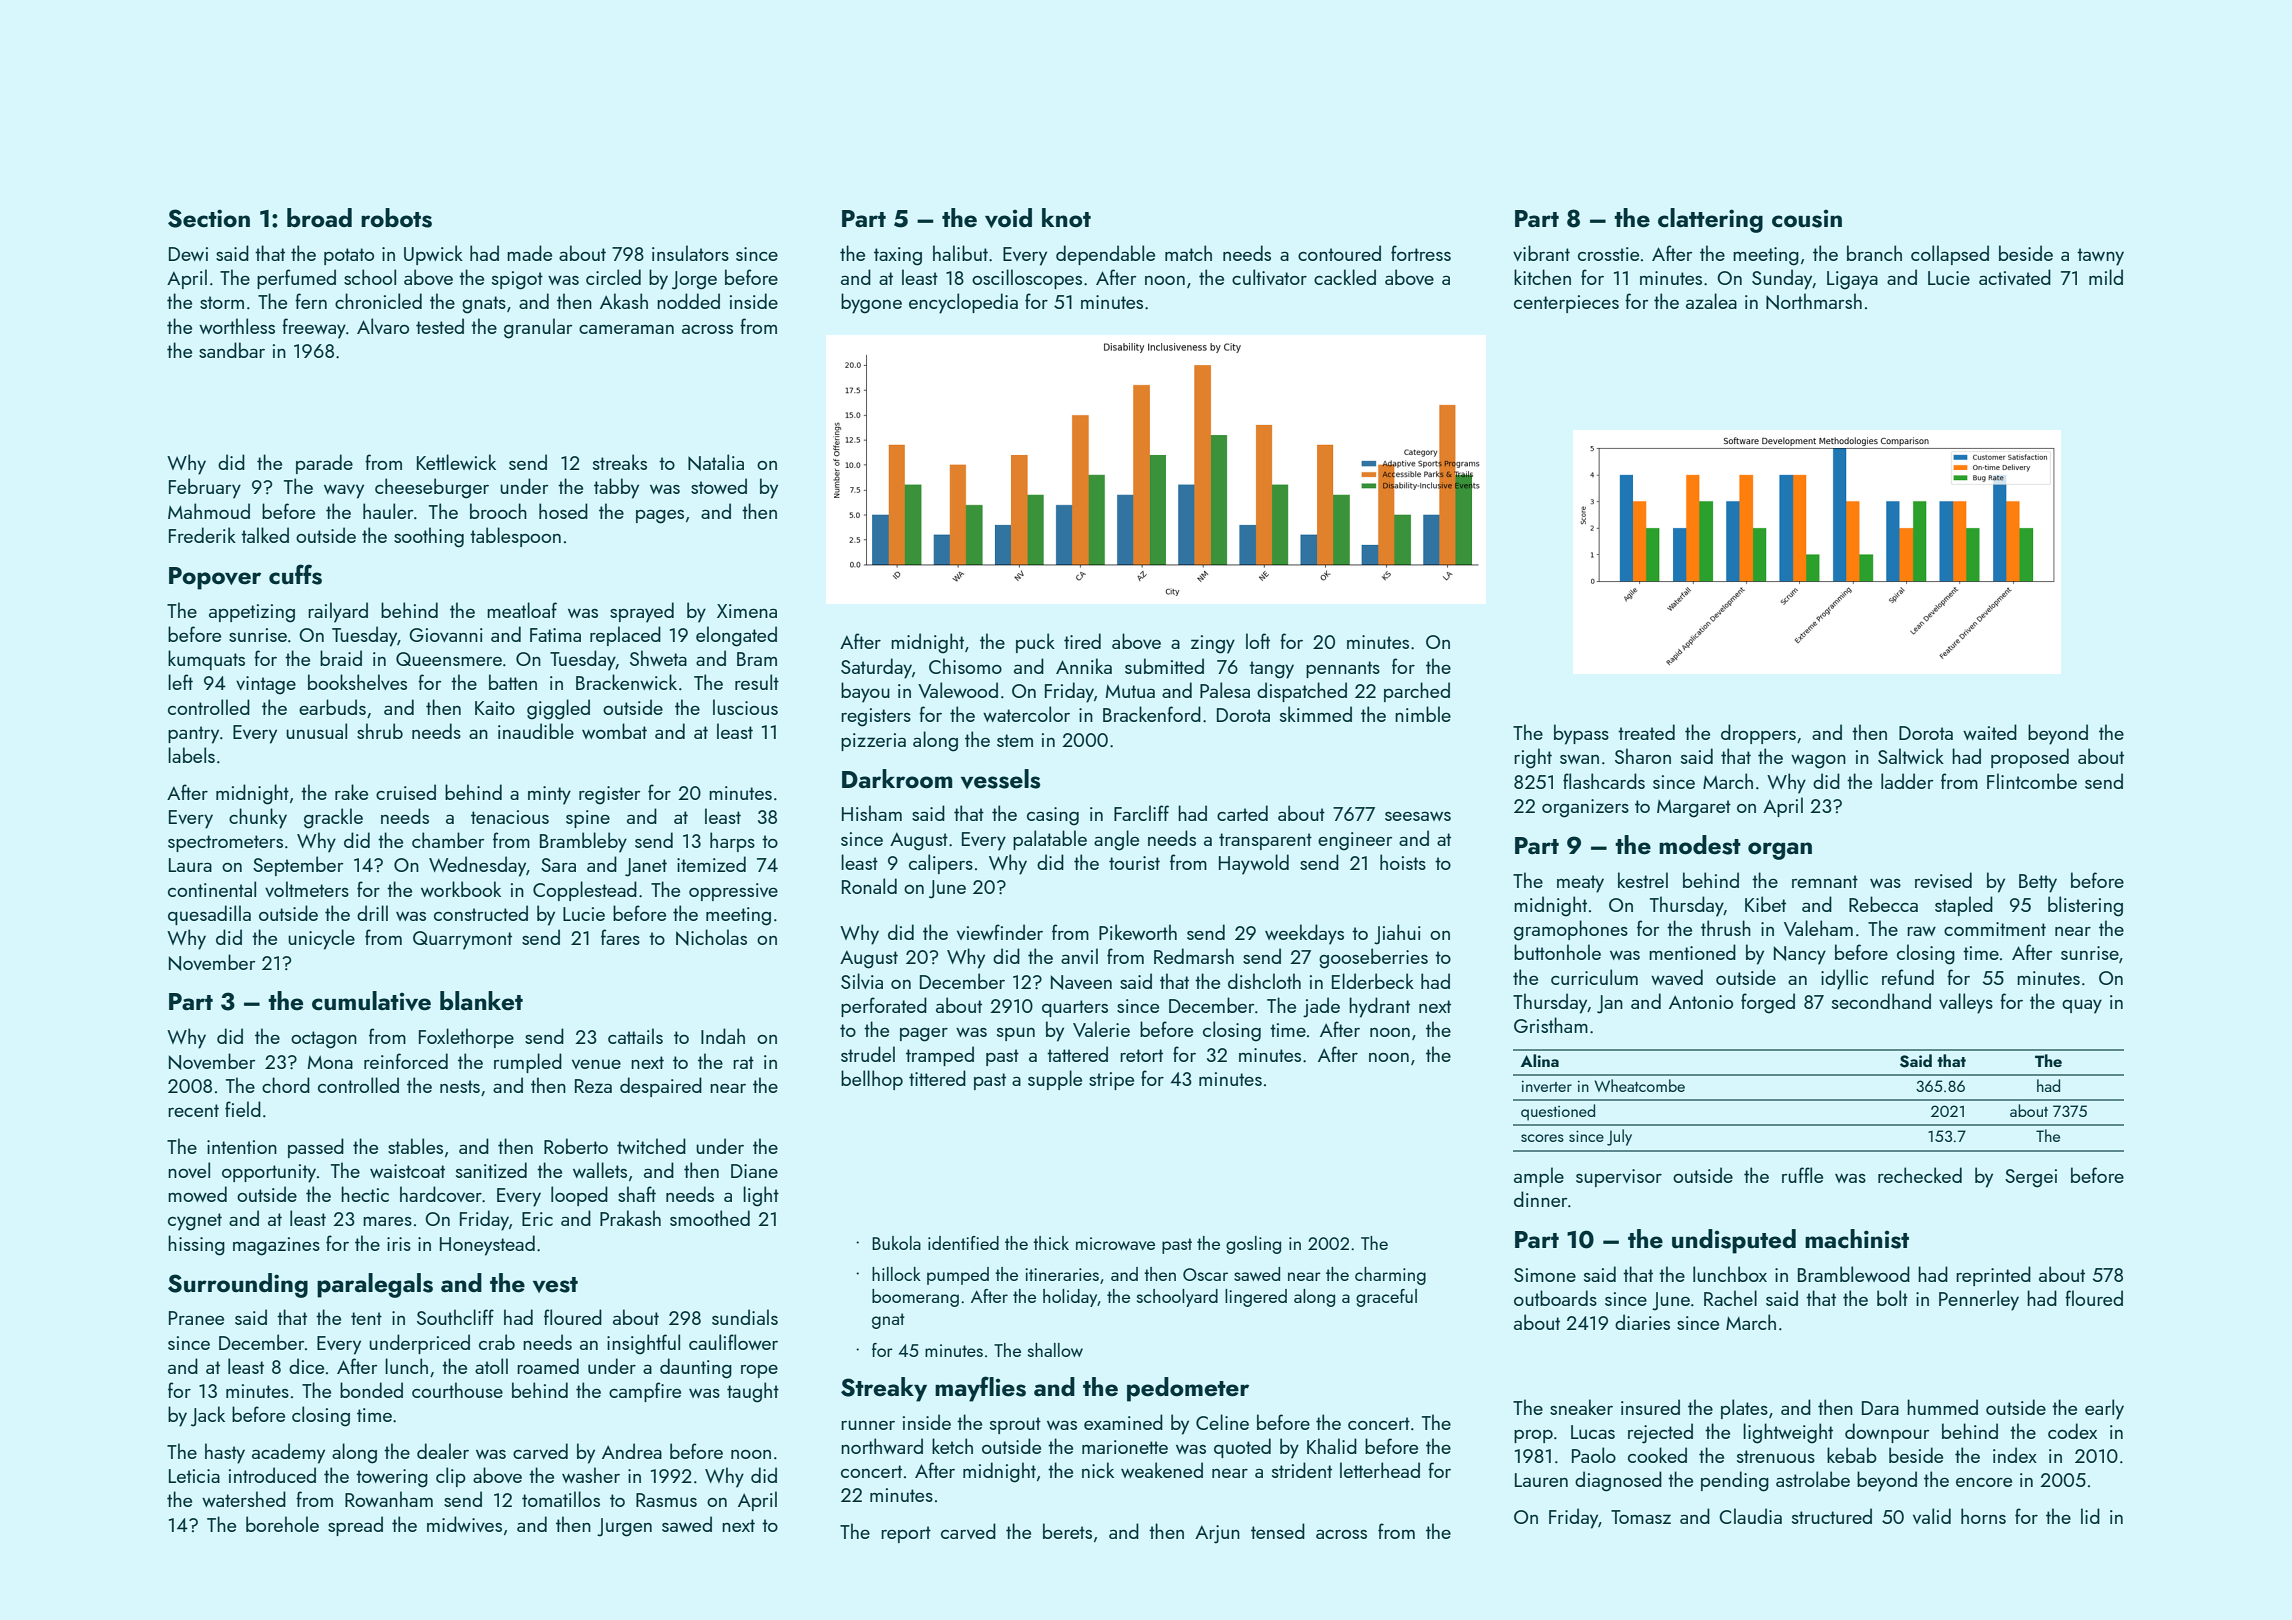 The height and width of the screenshot is (1620, 2292). Describe the element at coordinates (694, 280) in the screenshot. I see `Jorge` at that location.
